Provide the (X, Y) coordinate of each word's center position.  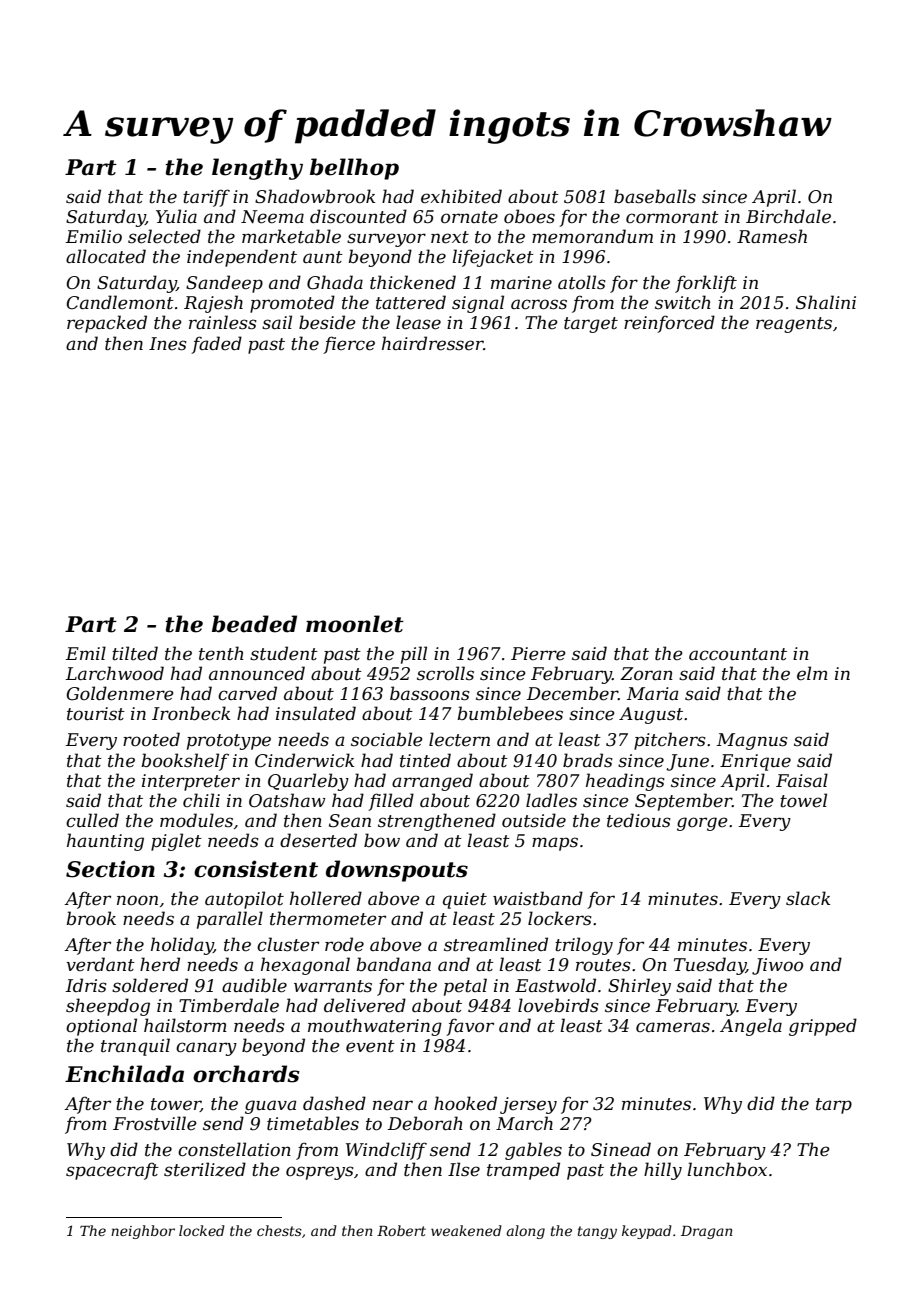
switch (683, 302)
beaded (254, 624)
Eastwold (555, 985)
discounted (358, 216)
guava (270, 1107)
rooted (151, 739)
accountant (738, 654)
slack (808, 898)
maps (555, 844)
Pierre (538, 653)
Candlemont (120, 302)
